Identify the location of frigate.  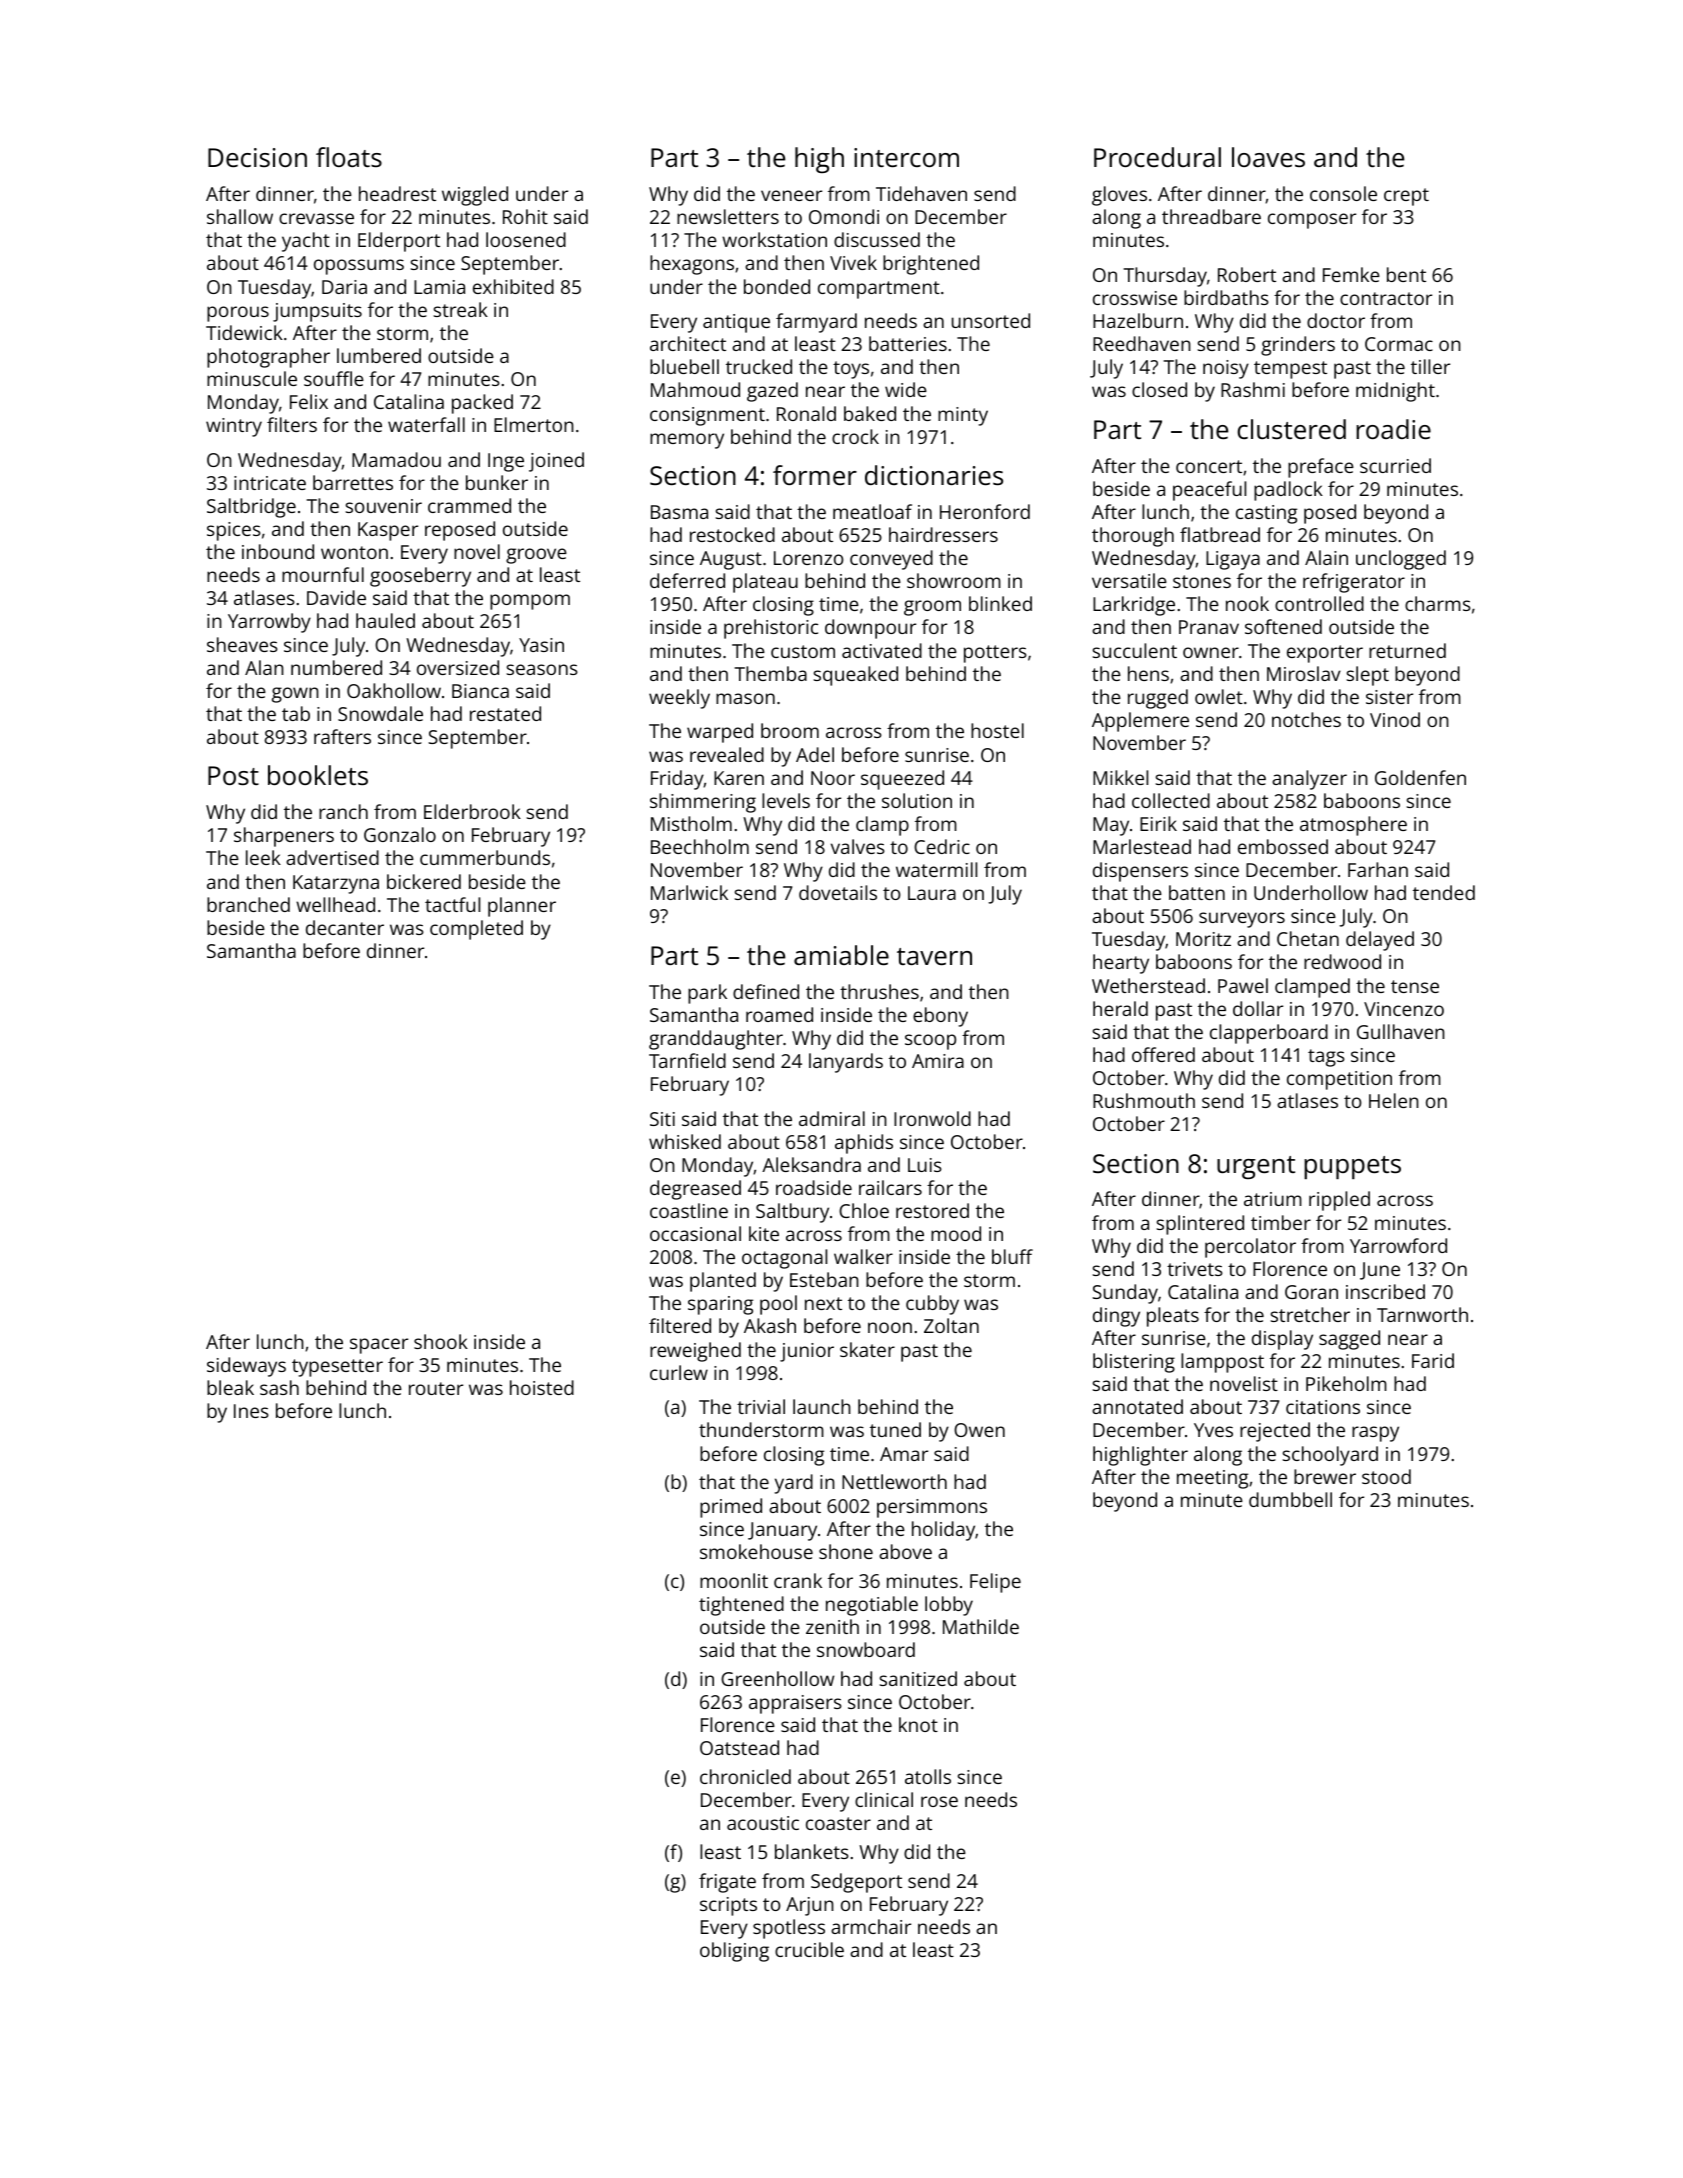
(727, 1883).
